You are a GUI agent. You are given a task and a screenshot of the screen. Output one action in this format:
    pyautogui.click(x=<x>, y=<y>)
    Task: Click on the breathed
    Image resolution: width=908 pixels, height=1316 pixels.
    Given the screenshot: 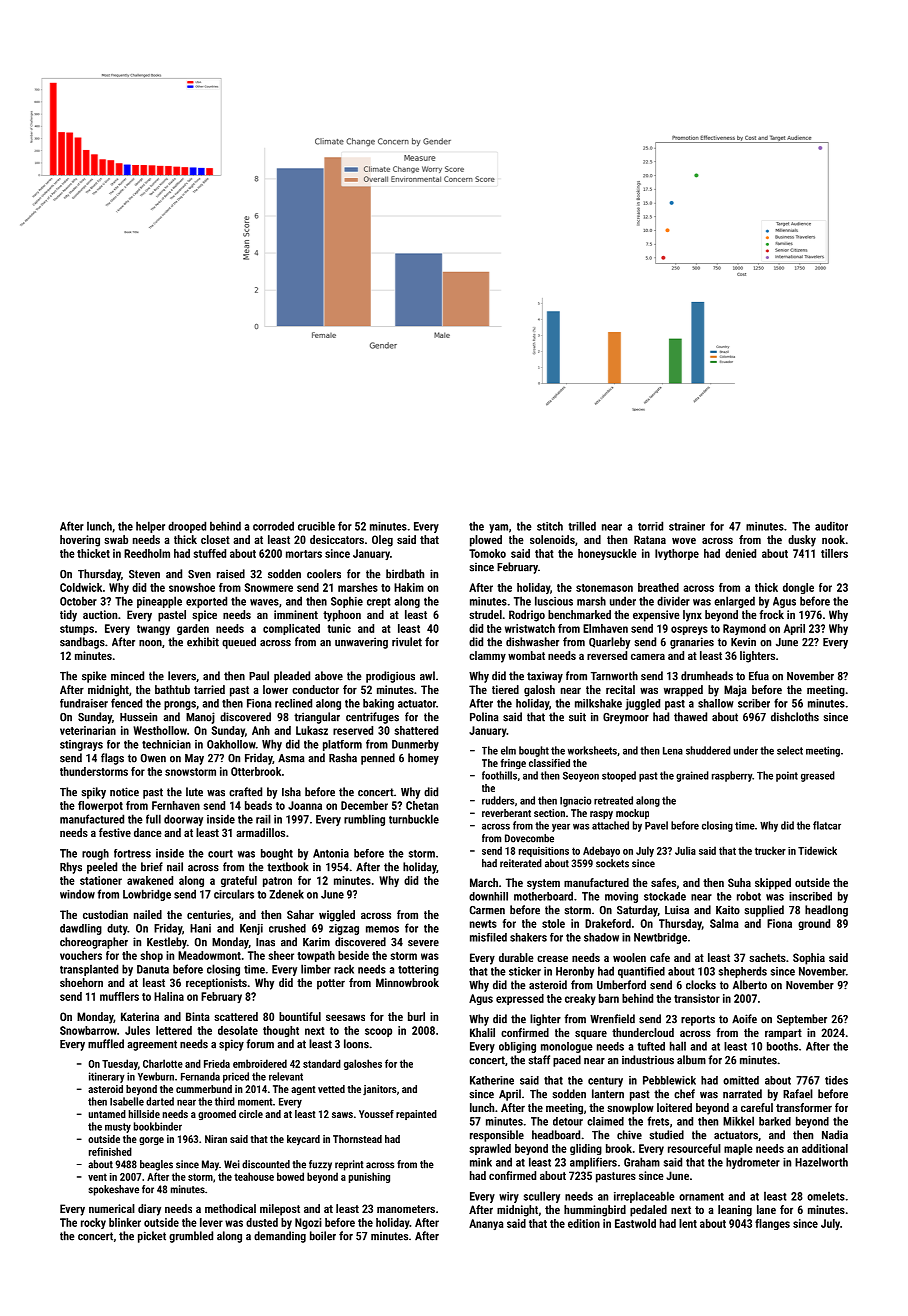 What is the action you would take?
    pyautogui.click(x=658, y=587)
